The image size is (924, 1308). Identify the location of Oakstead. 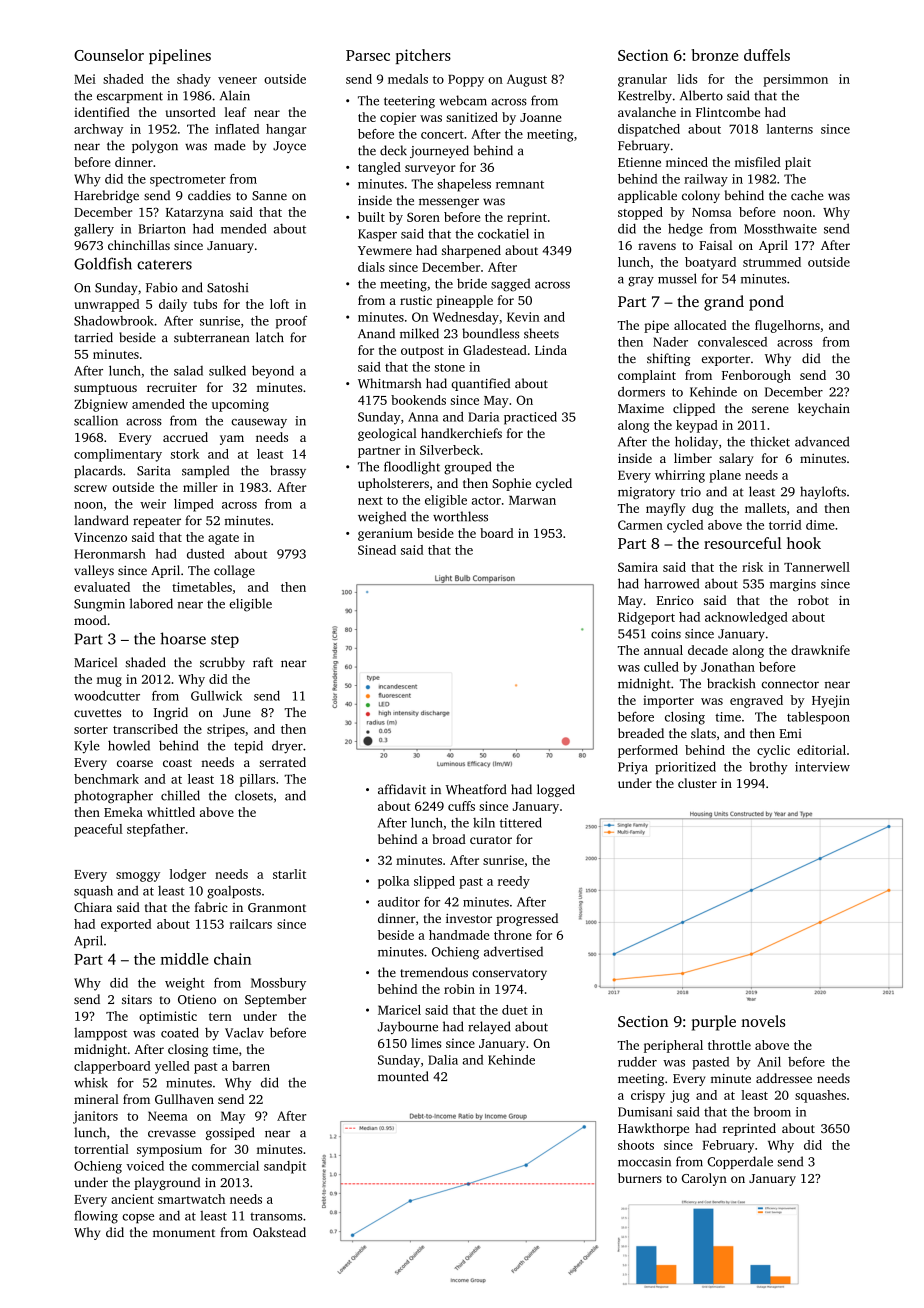
(279, 1232).
